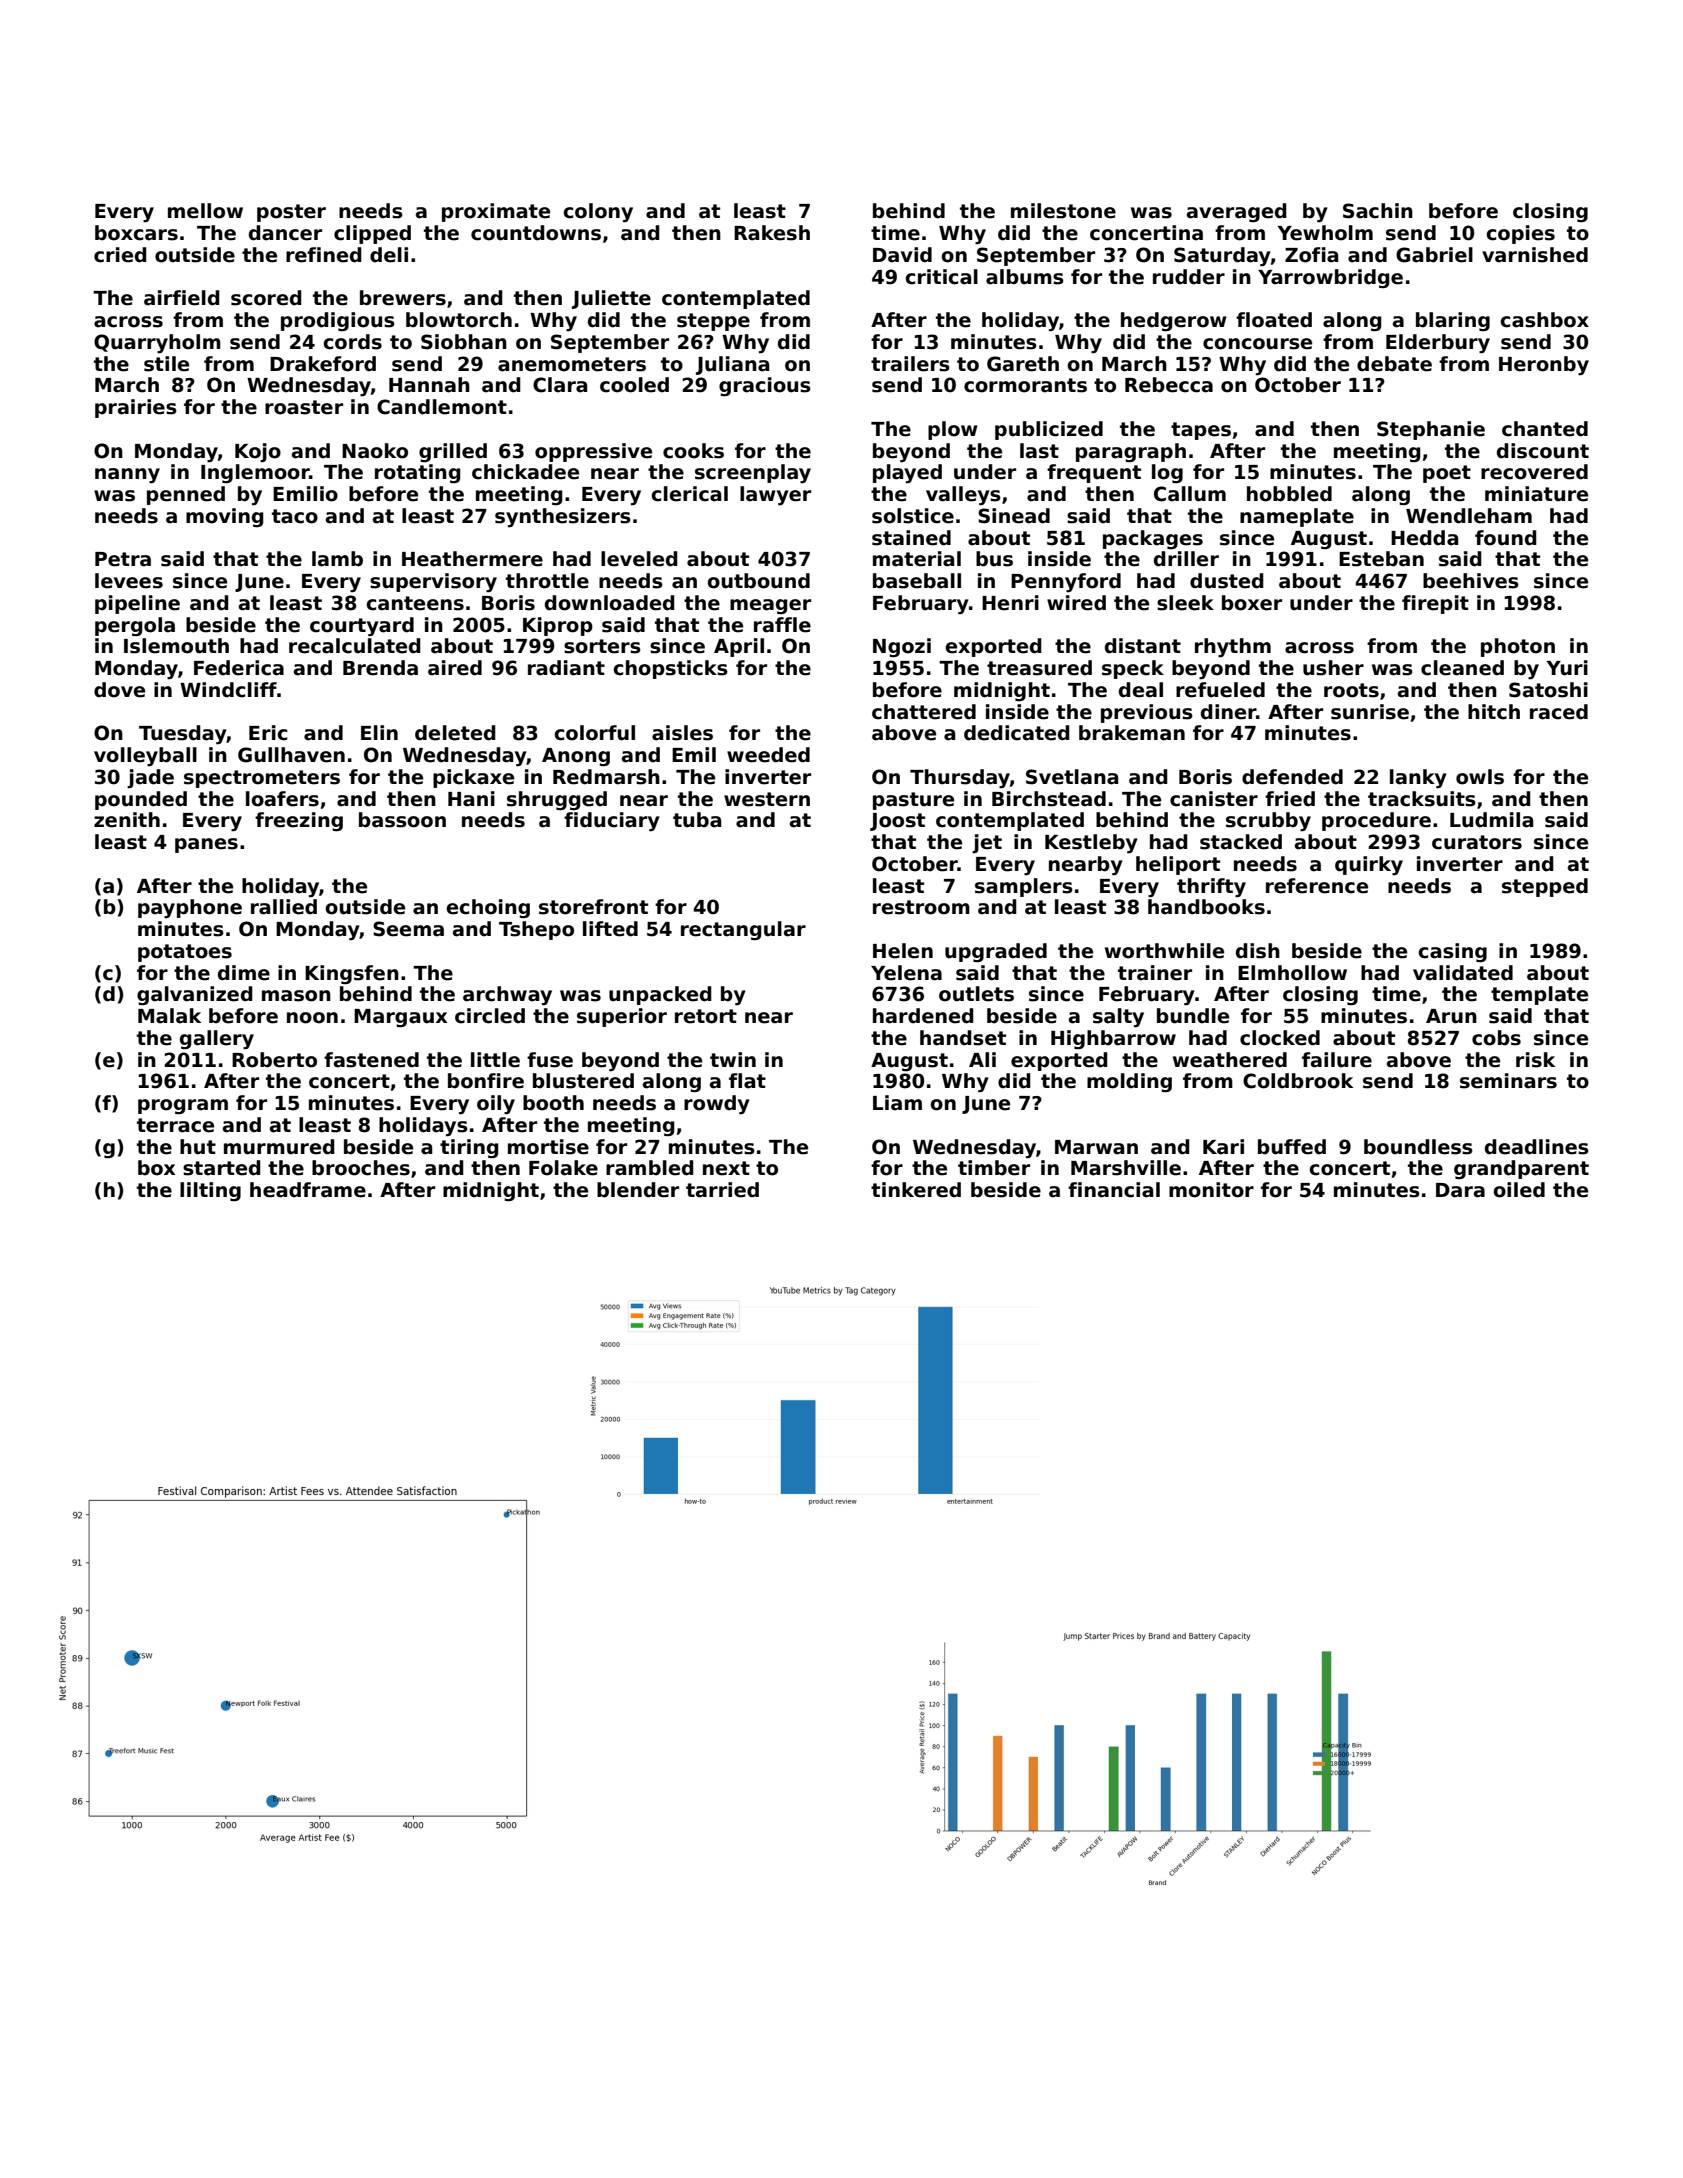 The width and height of the screenshot is (1683, 2178). I want to click on lilting, so click(210, 1191).
